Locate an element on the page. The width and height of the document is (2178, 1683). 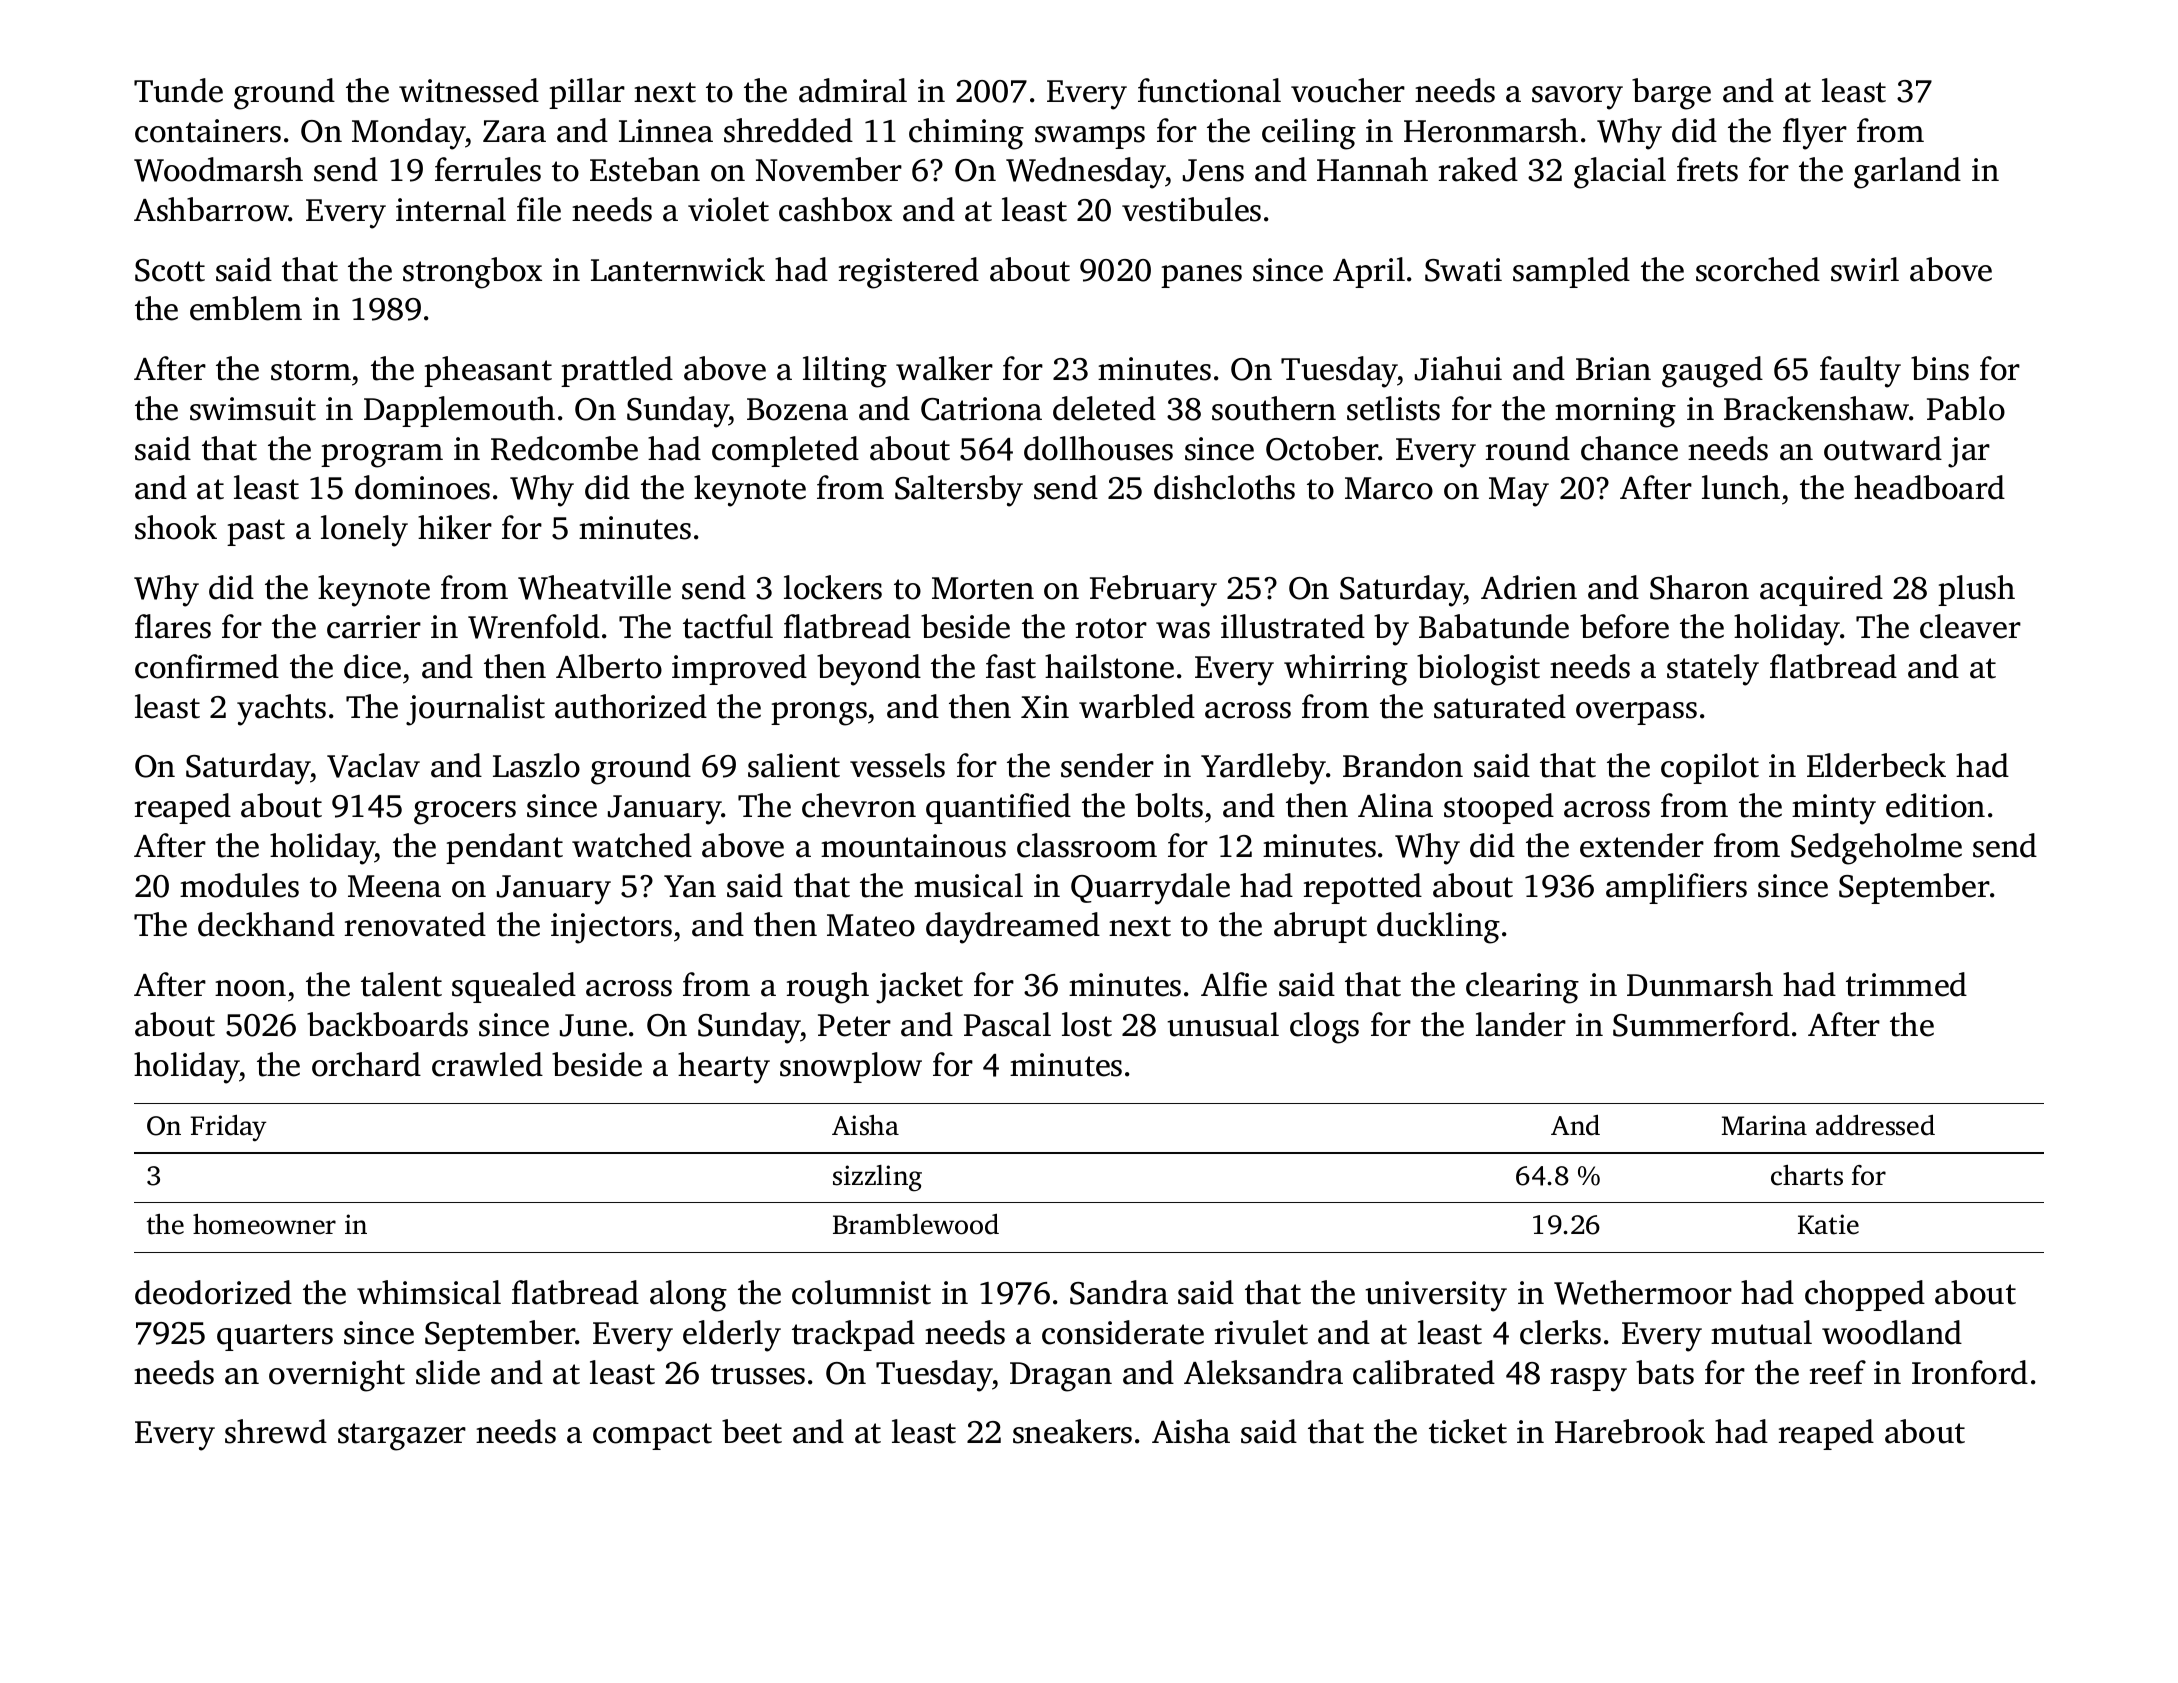
stargazer is located at coordinates (402, 1437).
